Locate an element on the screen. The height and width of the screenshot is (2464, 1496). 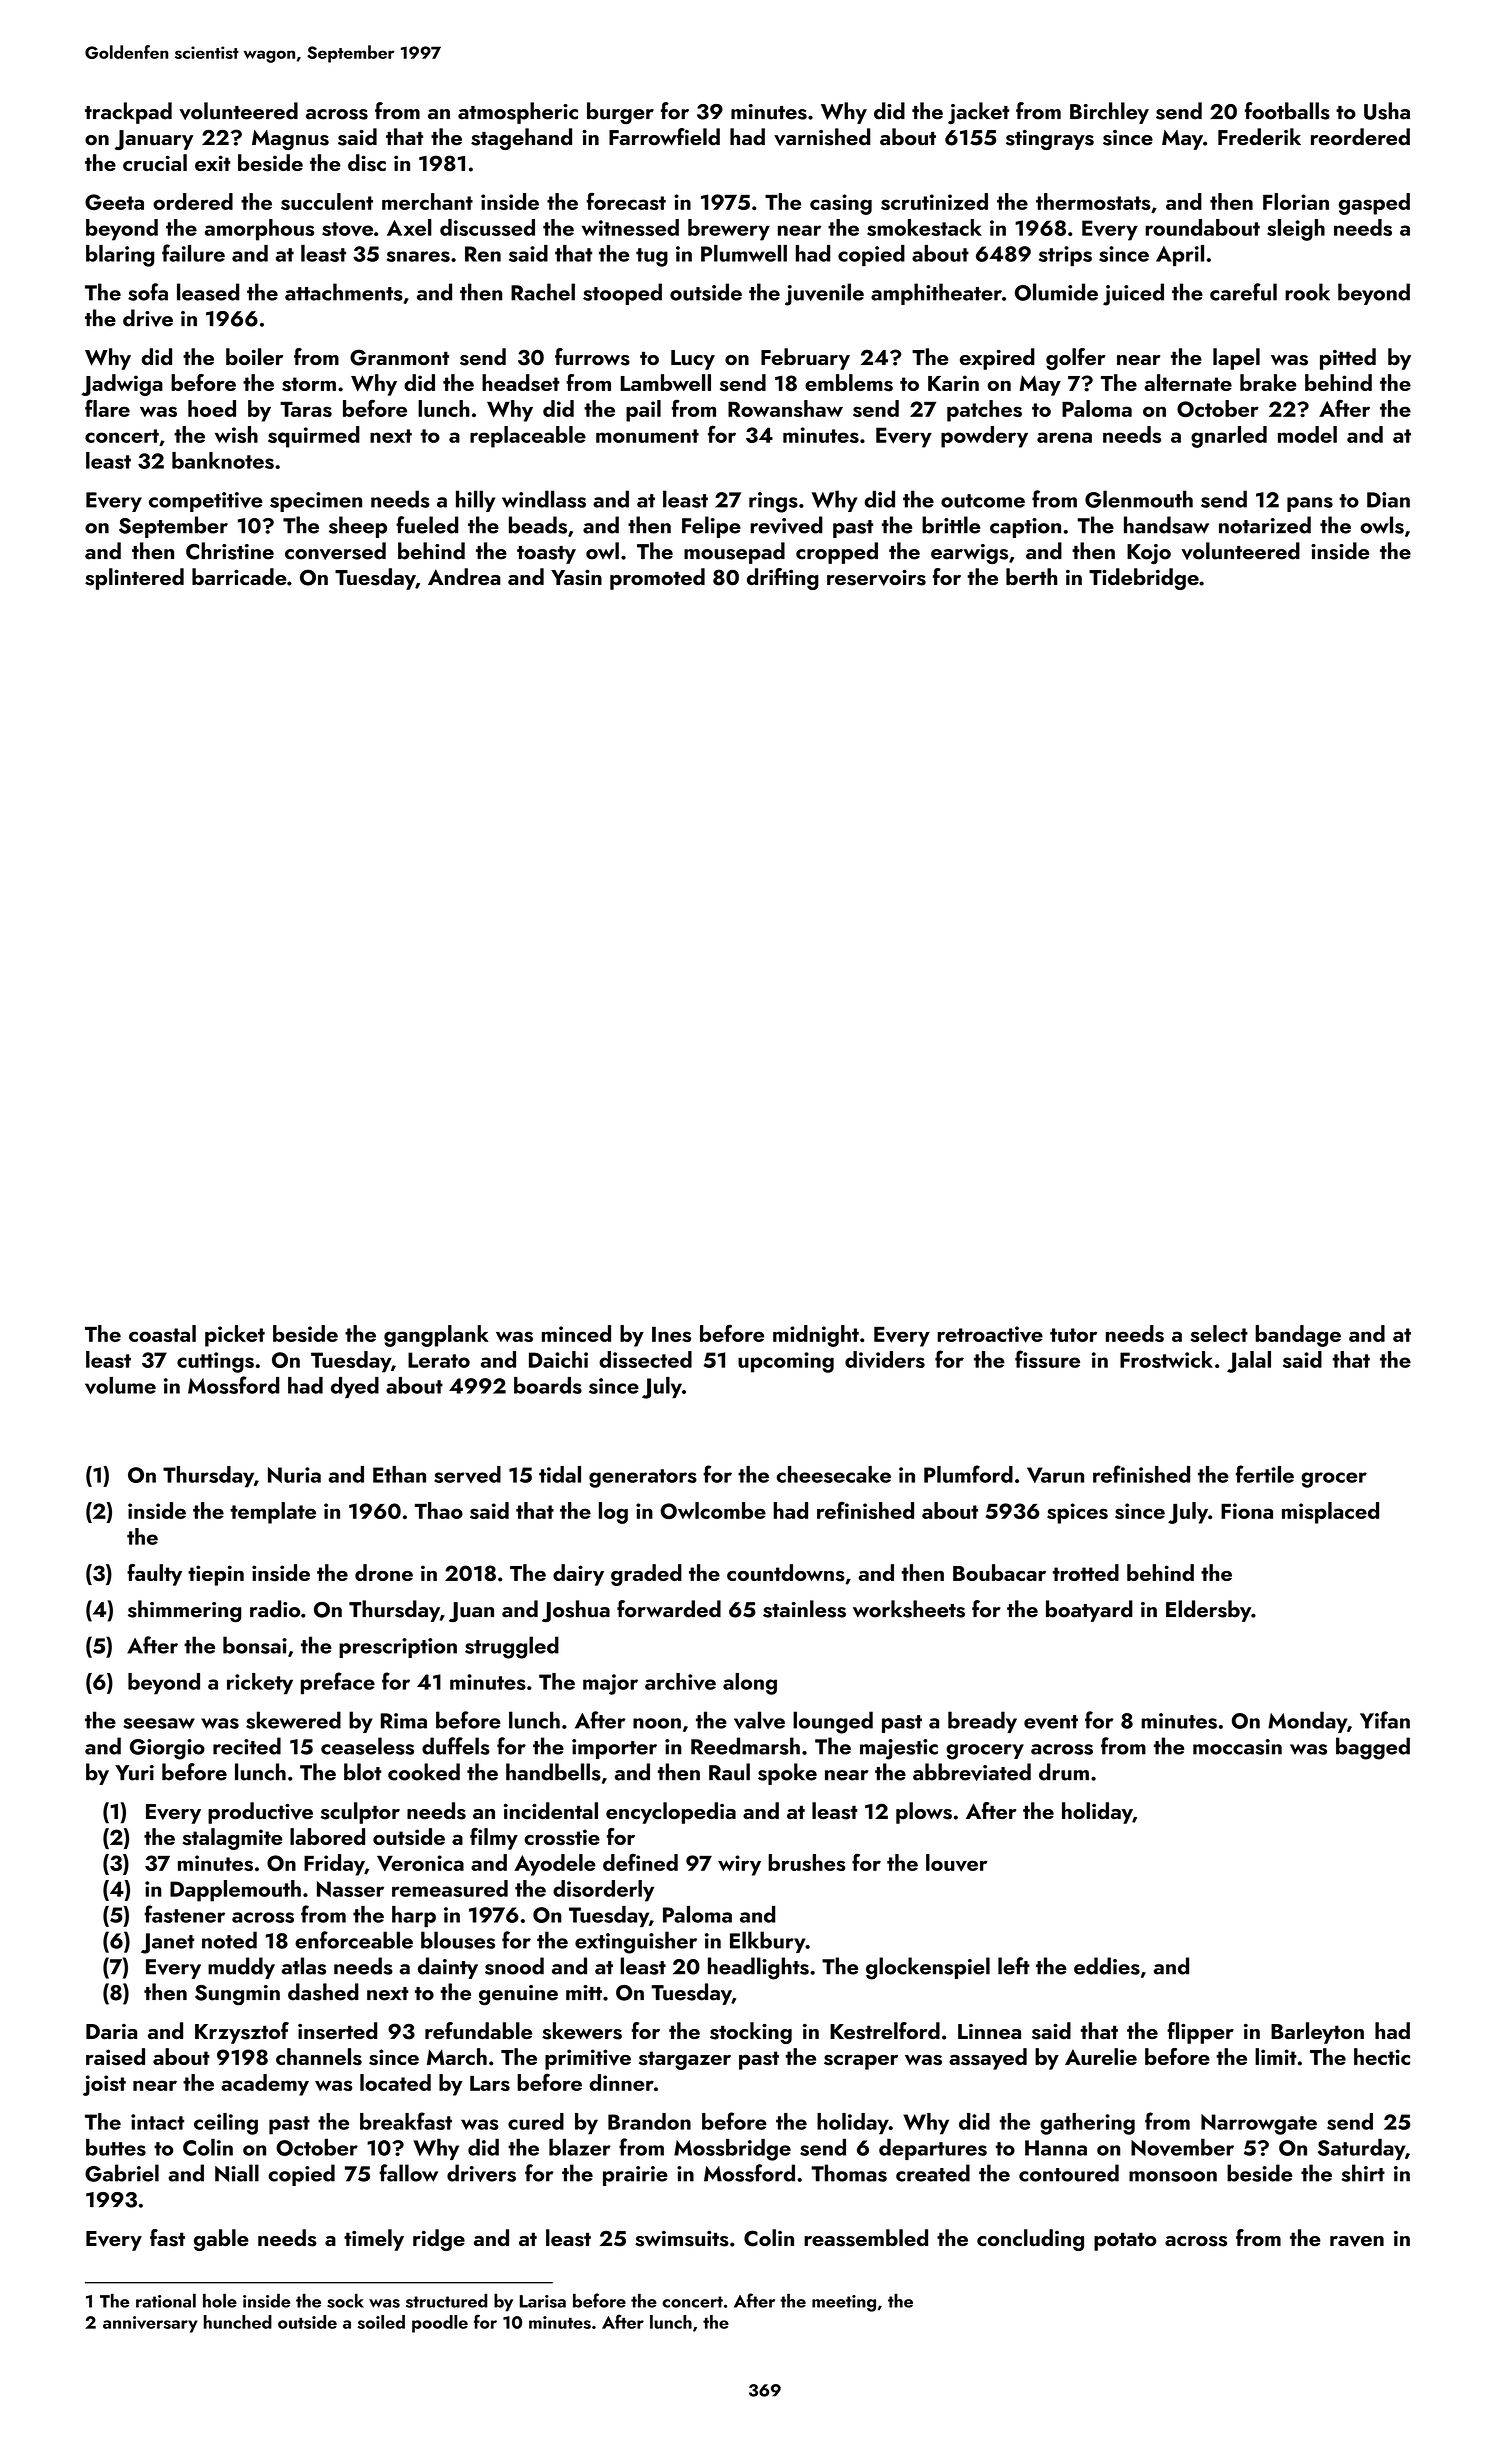
Birchley is located at coordinates (1109, 113).
